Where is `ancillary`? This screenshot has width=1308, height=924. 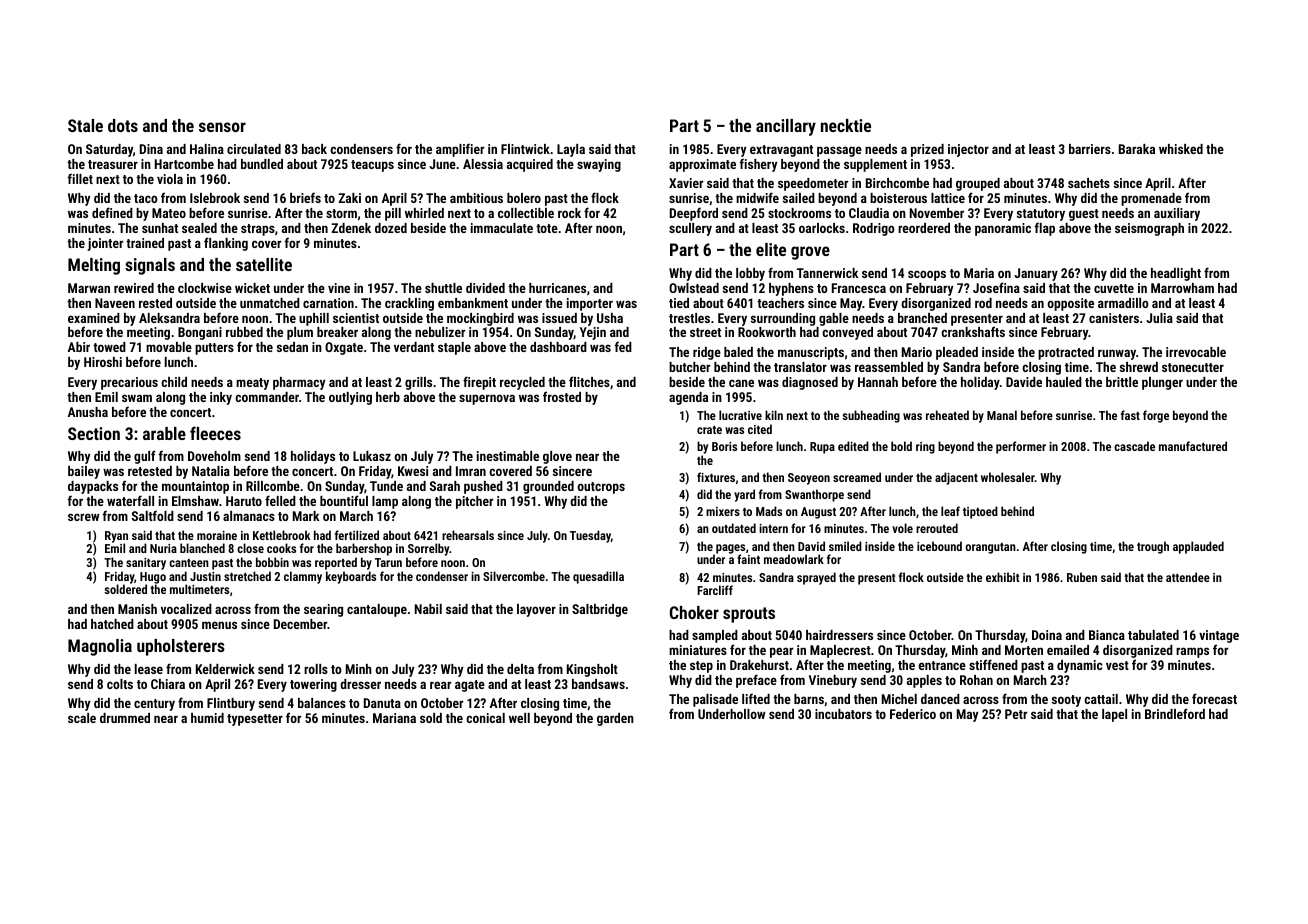
ancillary is located at coordinates (786, 127).
